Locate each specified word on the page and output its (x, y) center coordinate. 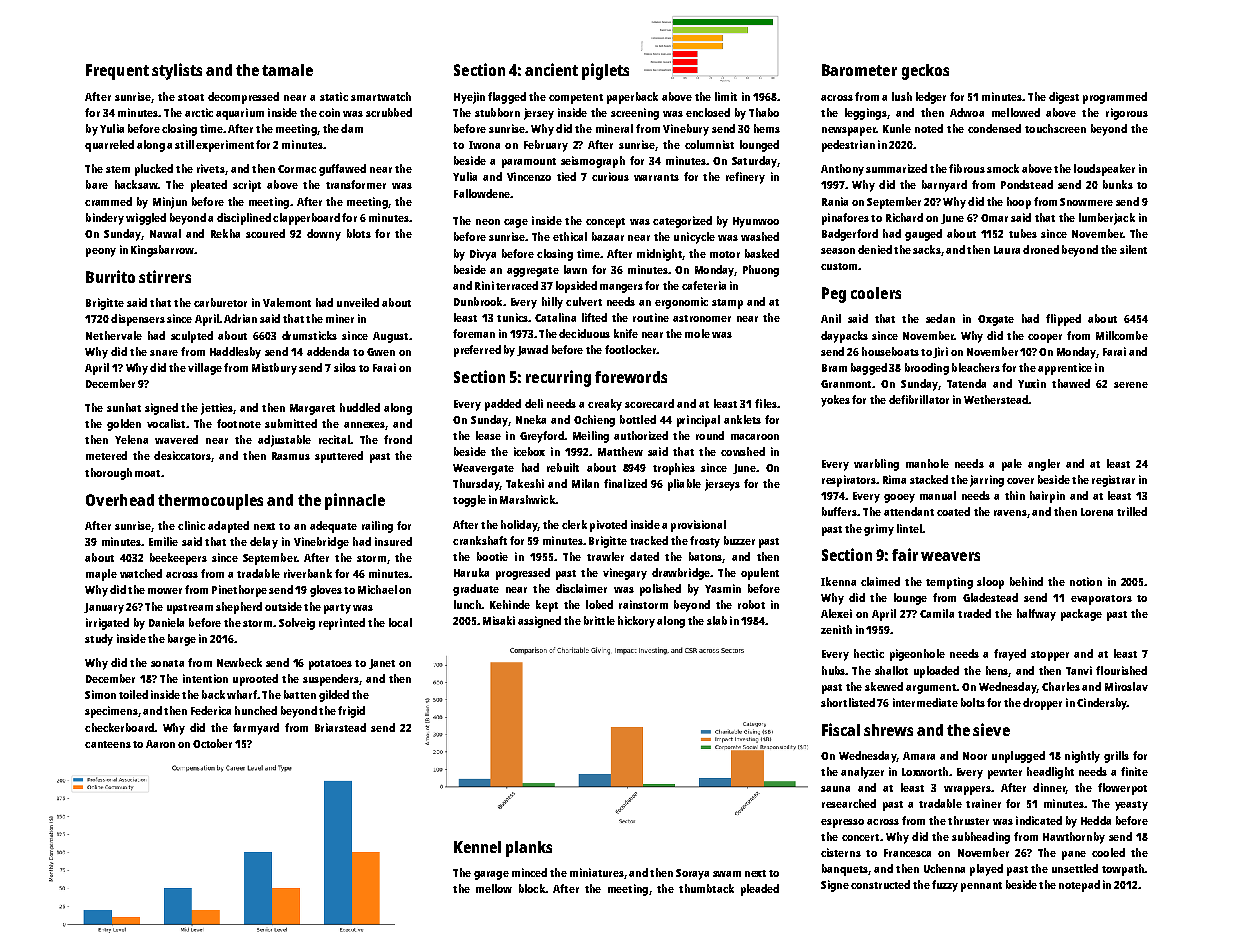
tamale (287, 70)
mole (697, 333)
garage (491, 875)
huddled (360, 407)
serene (1131, 385)
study (99, 640)
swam (727, 874)
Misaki (499, 620)
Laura (1007, 250)
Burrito (110, 276)
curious (610, 176)
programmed (1115, 98)
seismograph (593, 162)
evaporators (1101, 600)
